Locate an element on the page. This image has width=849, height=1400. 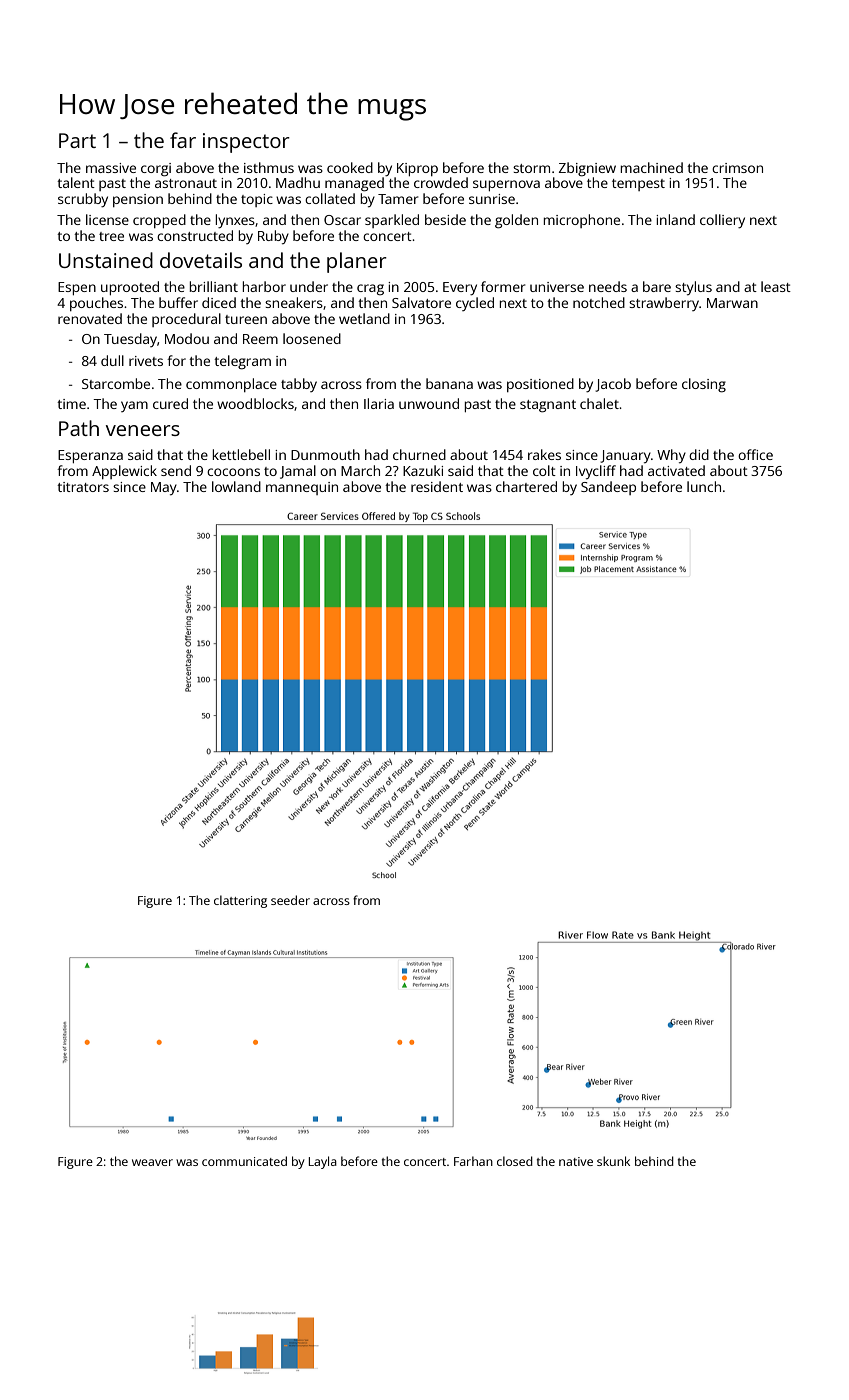
unwound is located at coordinates (429, 403).
